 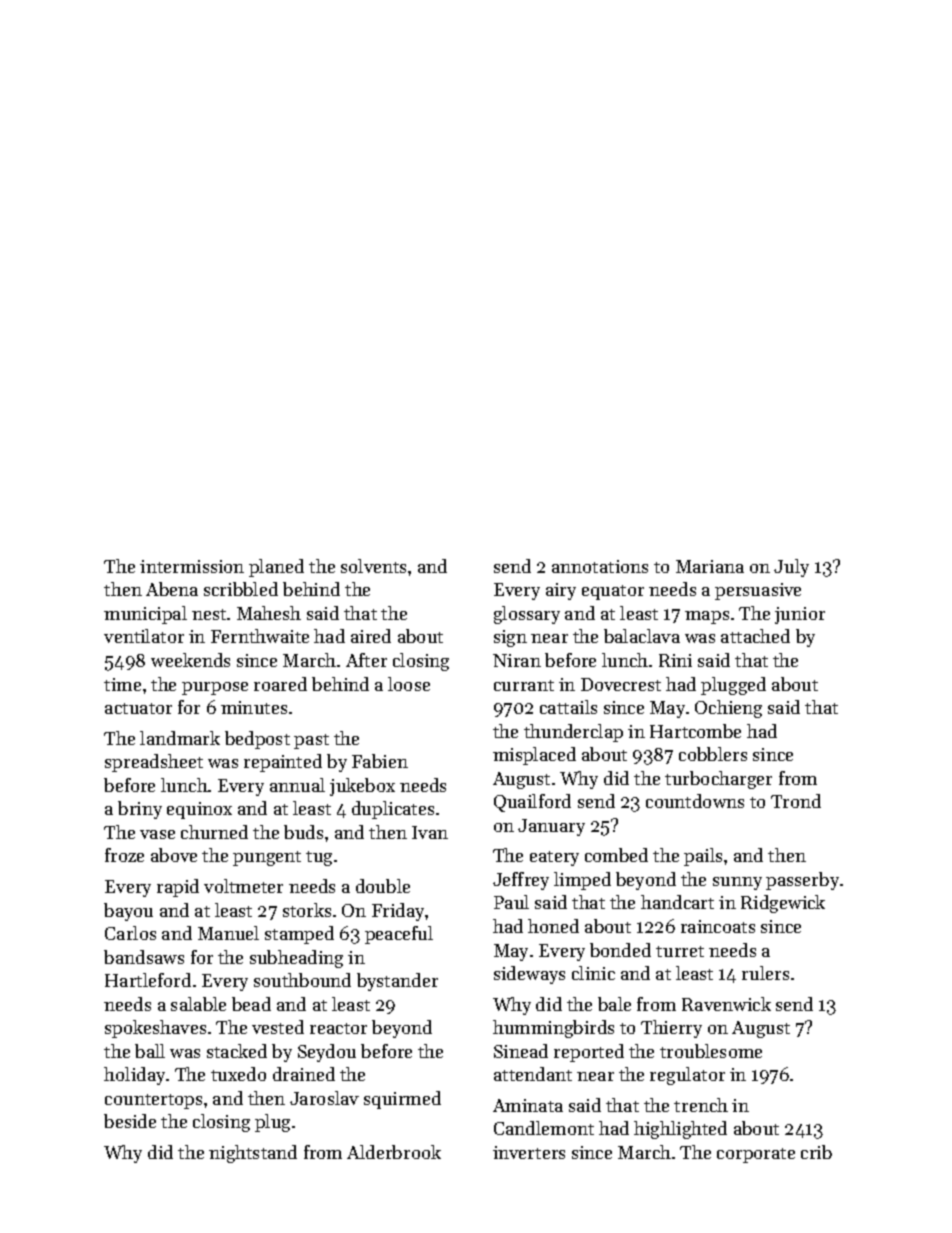 I want to click on attached, so click(x=755, y=636).
